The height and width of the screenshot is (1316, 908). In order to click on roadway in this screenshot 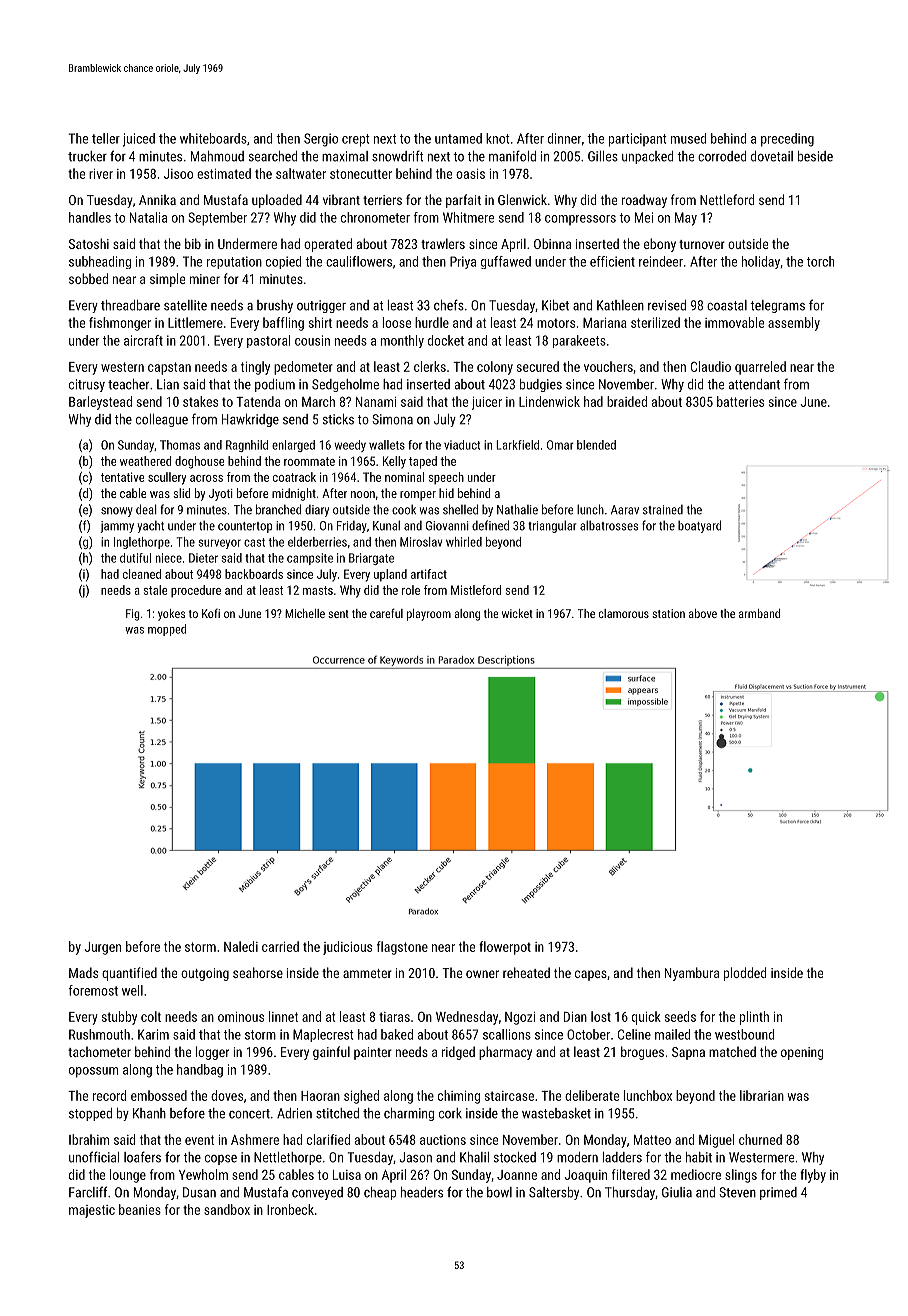, I will do `click(644, 201)`.
